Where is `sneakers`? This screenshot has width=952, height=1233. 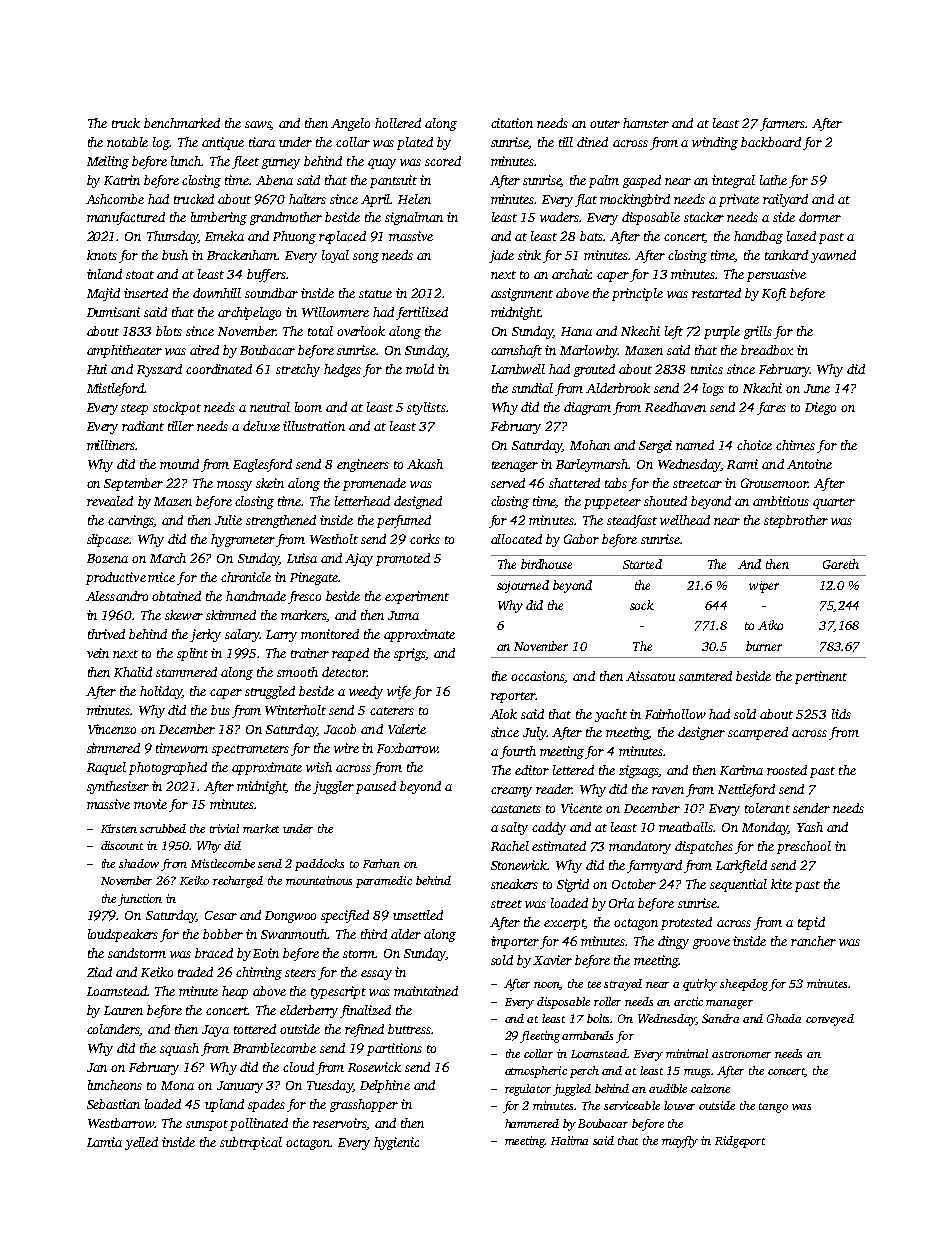 sneakers is located at coordinates (514, 884).
